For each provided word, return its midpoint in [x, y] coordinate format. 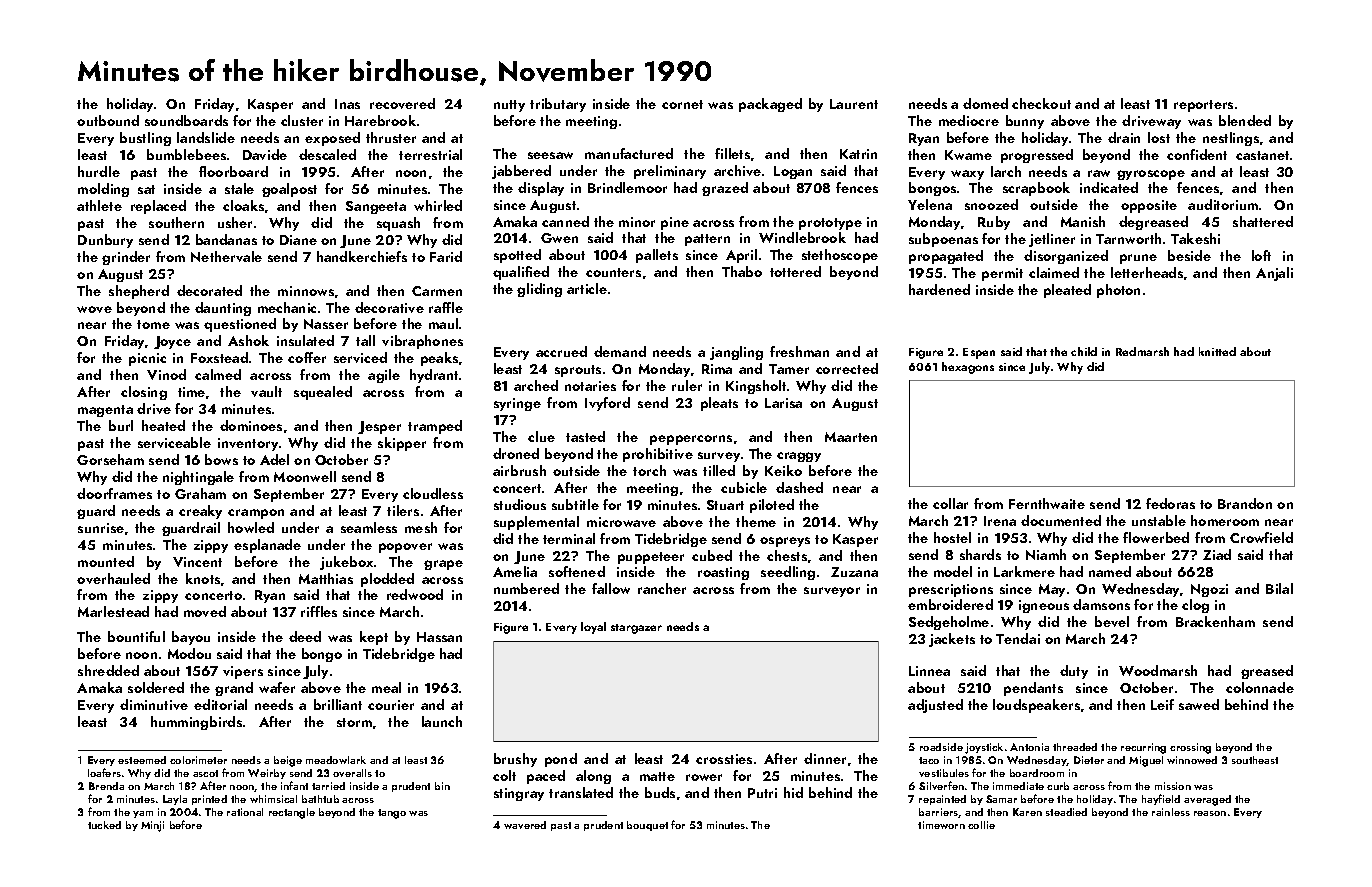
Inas [347, 104]
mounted [106, 561]
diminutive [154, 704]
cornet [682, 104]
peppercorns [691, 440]
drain [1124, 137]
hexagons [968, 368]
